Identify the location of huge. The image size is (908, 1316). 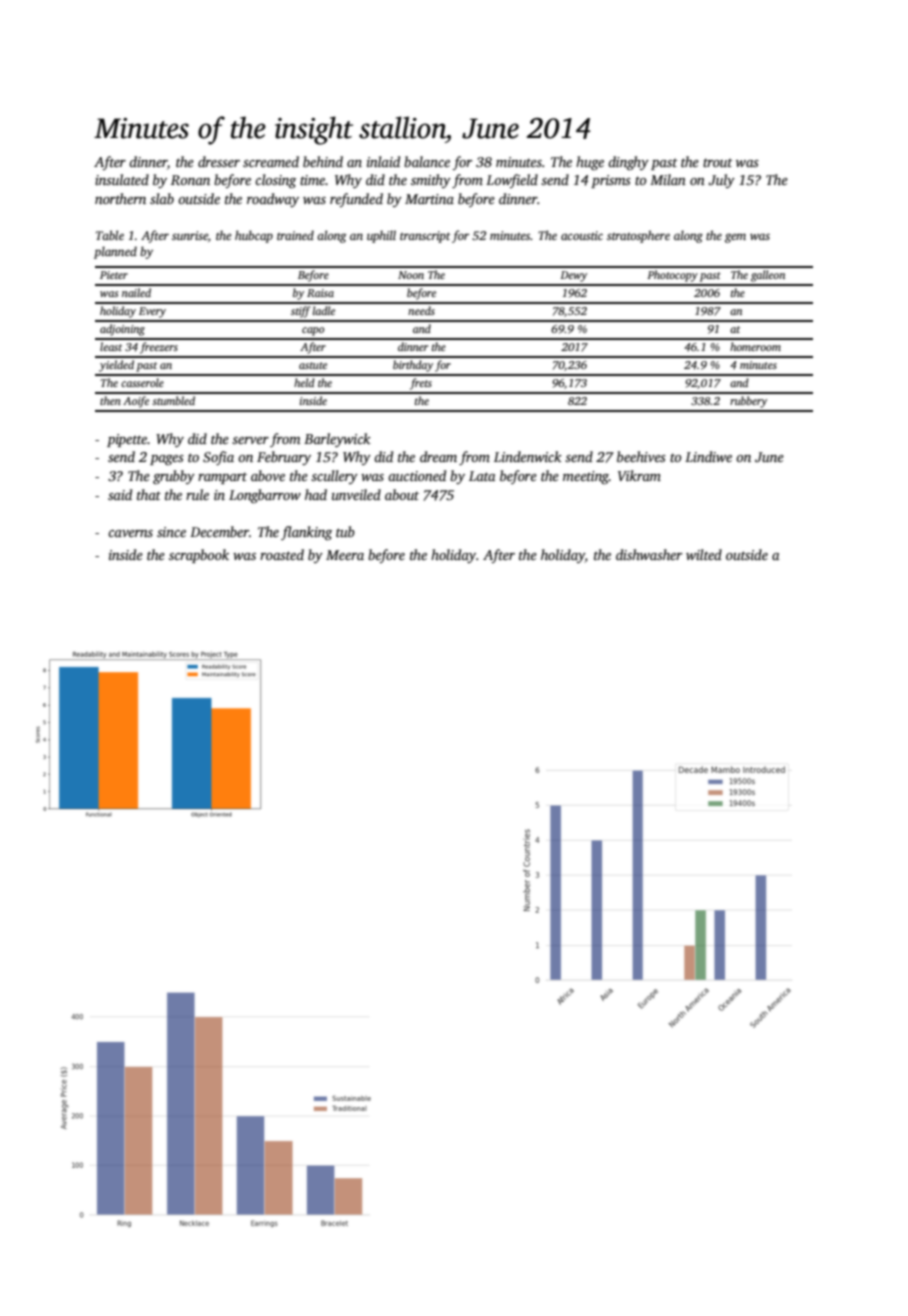
(590, 163).
